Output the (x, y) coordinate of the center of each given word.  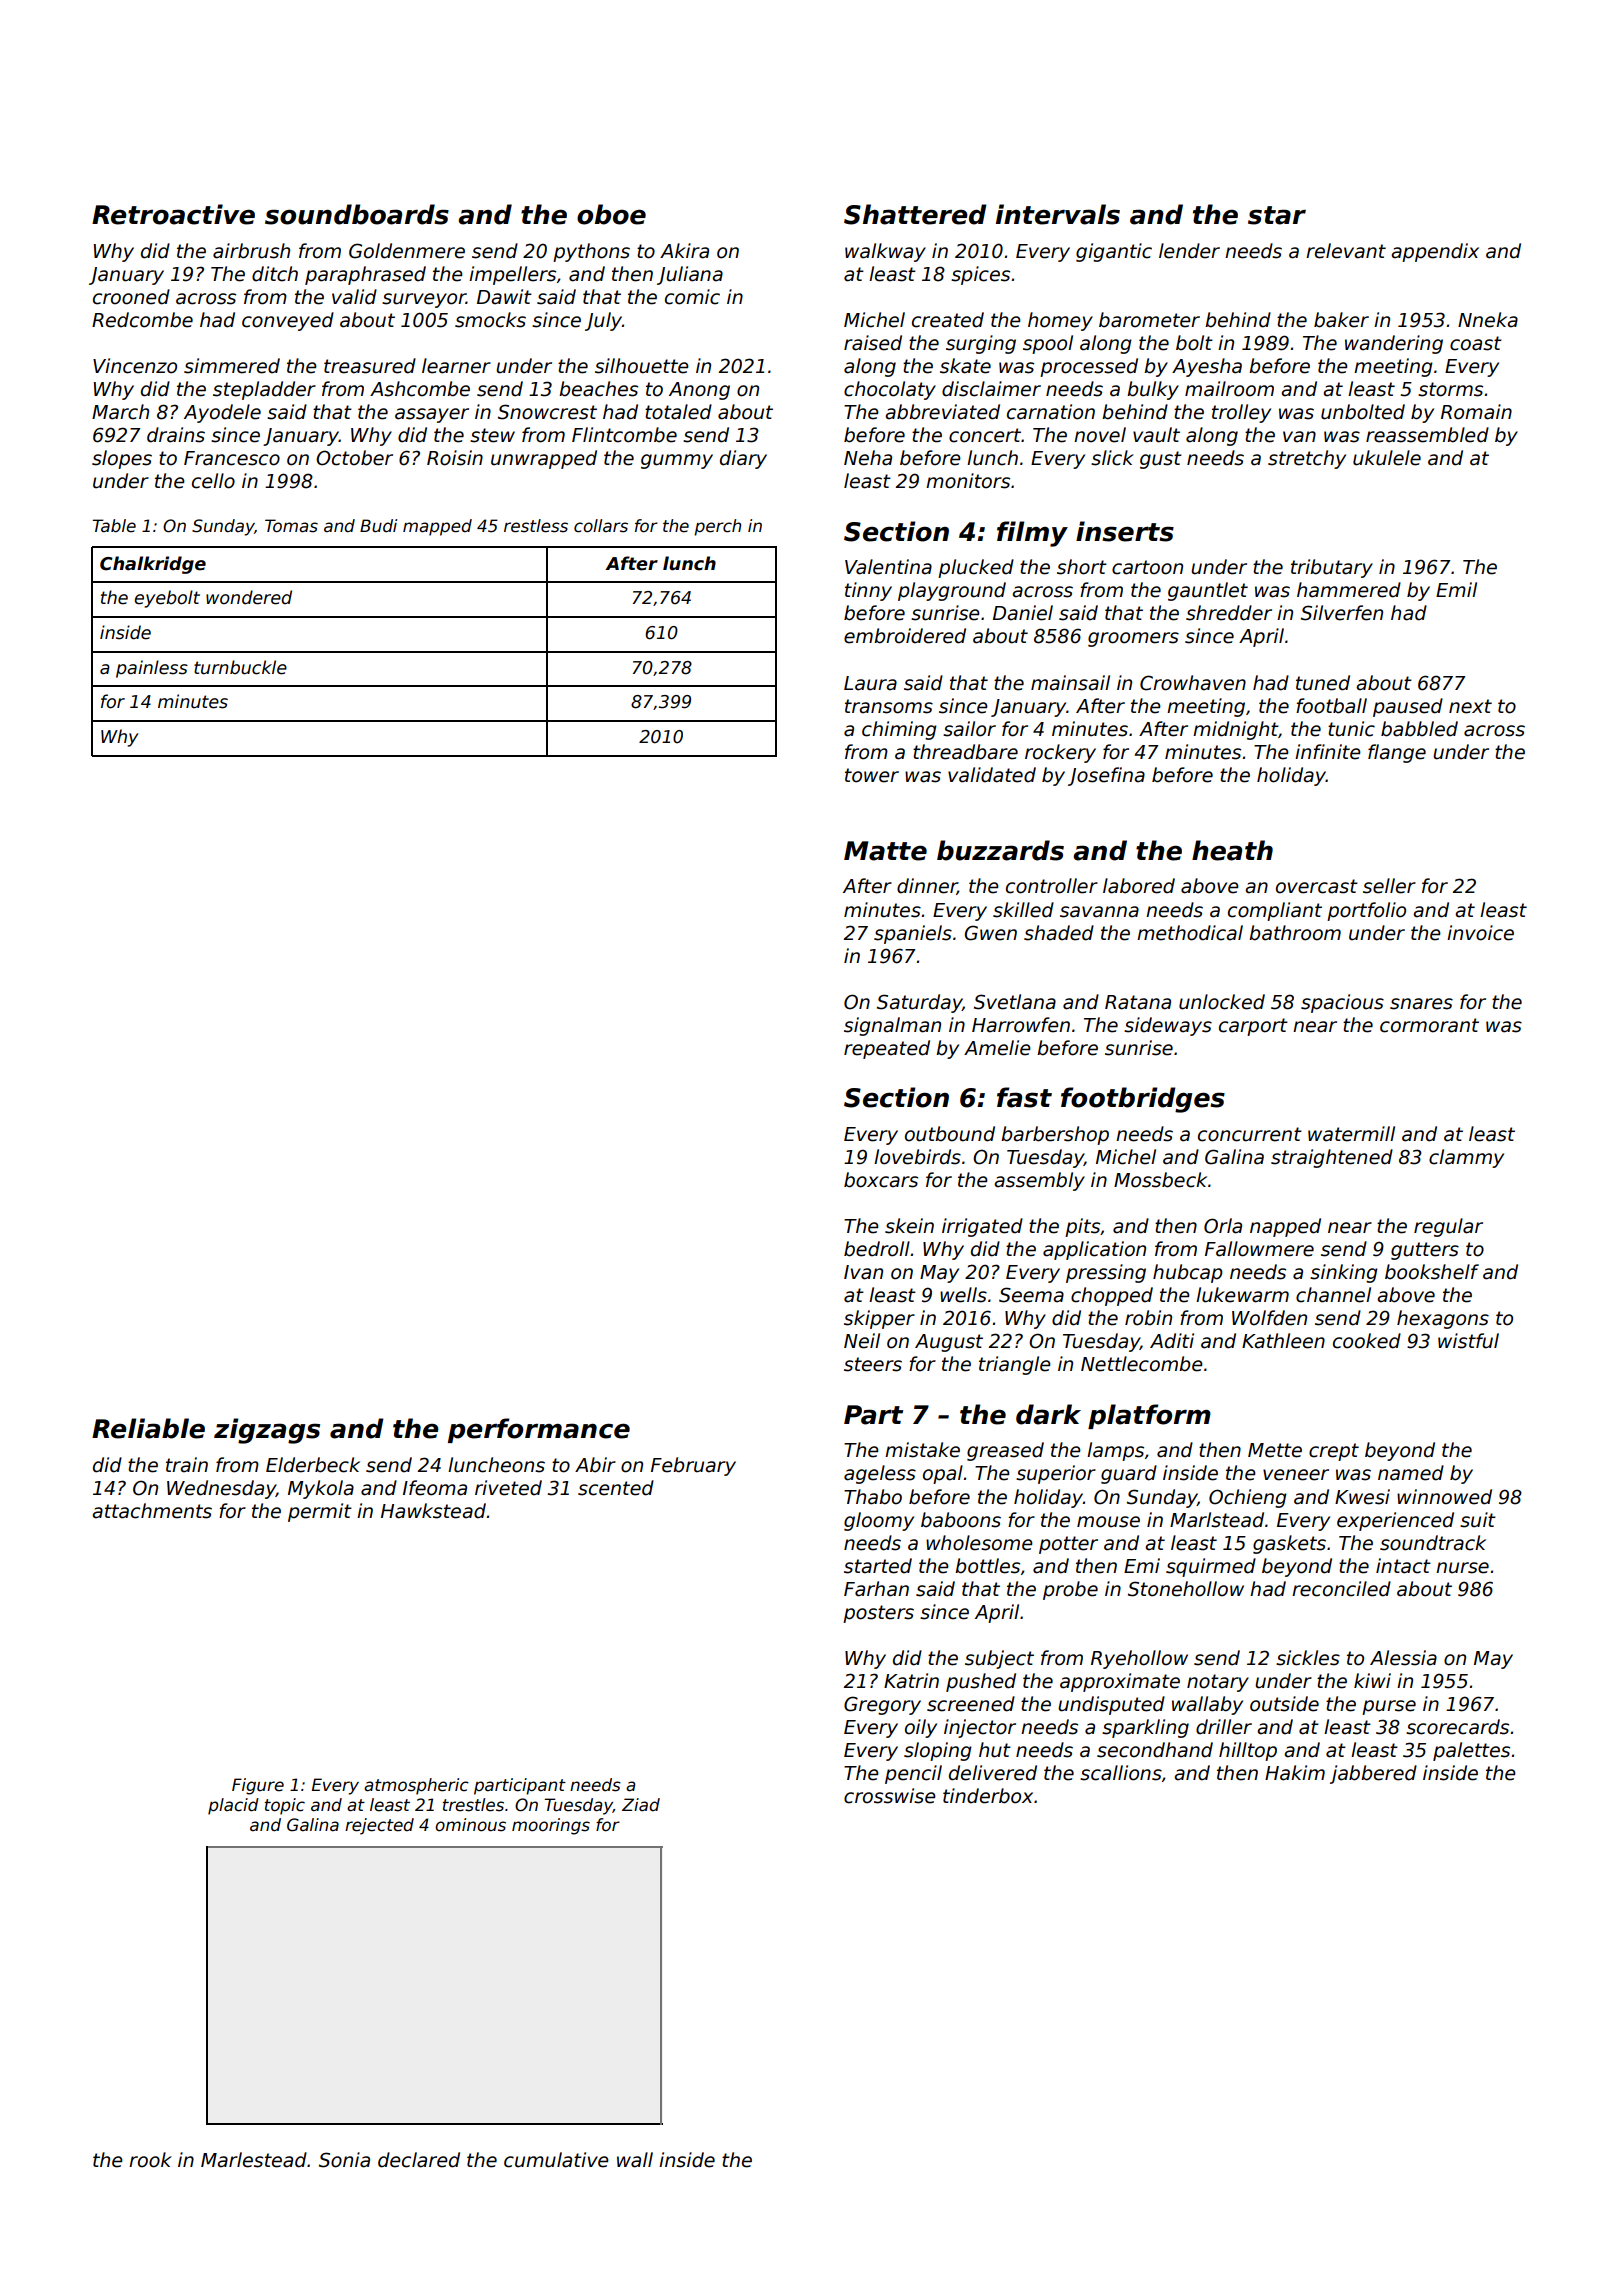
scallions (1121, 1773)
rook (150, 2160)
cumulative (556, 2160)
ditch (275, 274)
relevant (1346, 251)
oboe (611, 214)
